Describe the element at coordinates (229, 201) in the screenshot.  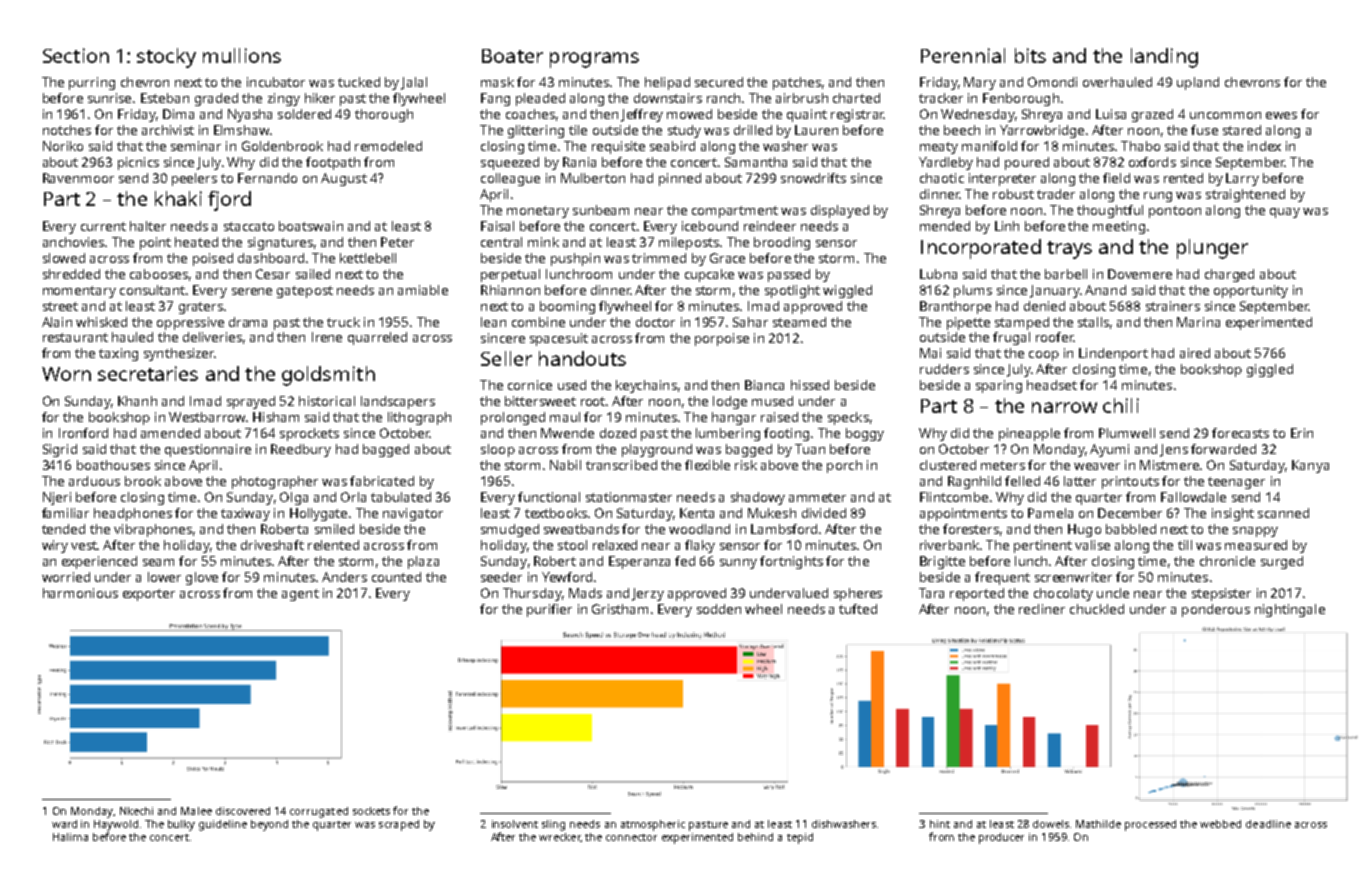
I see `fjord` at that location.
